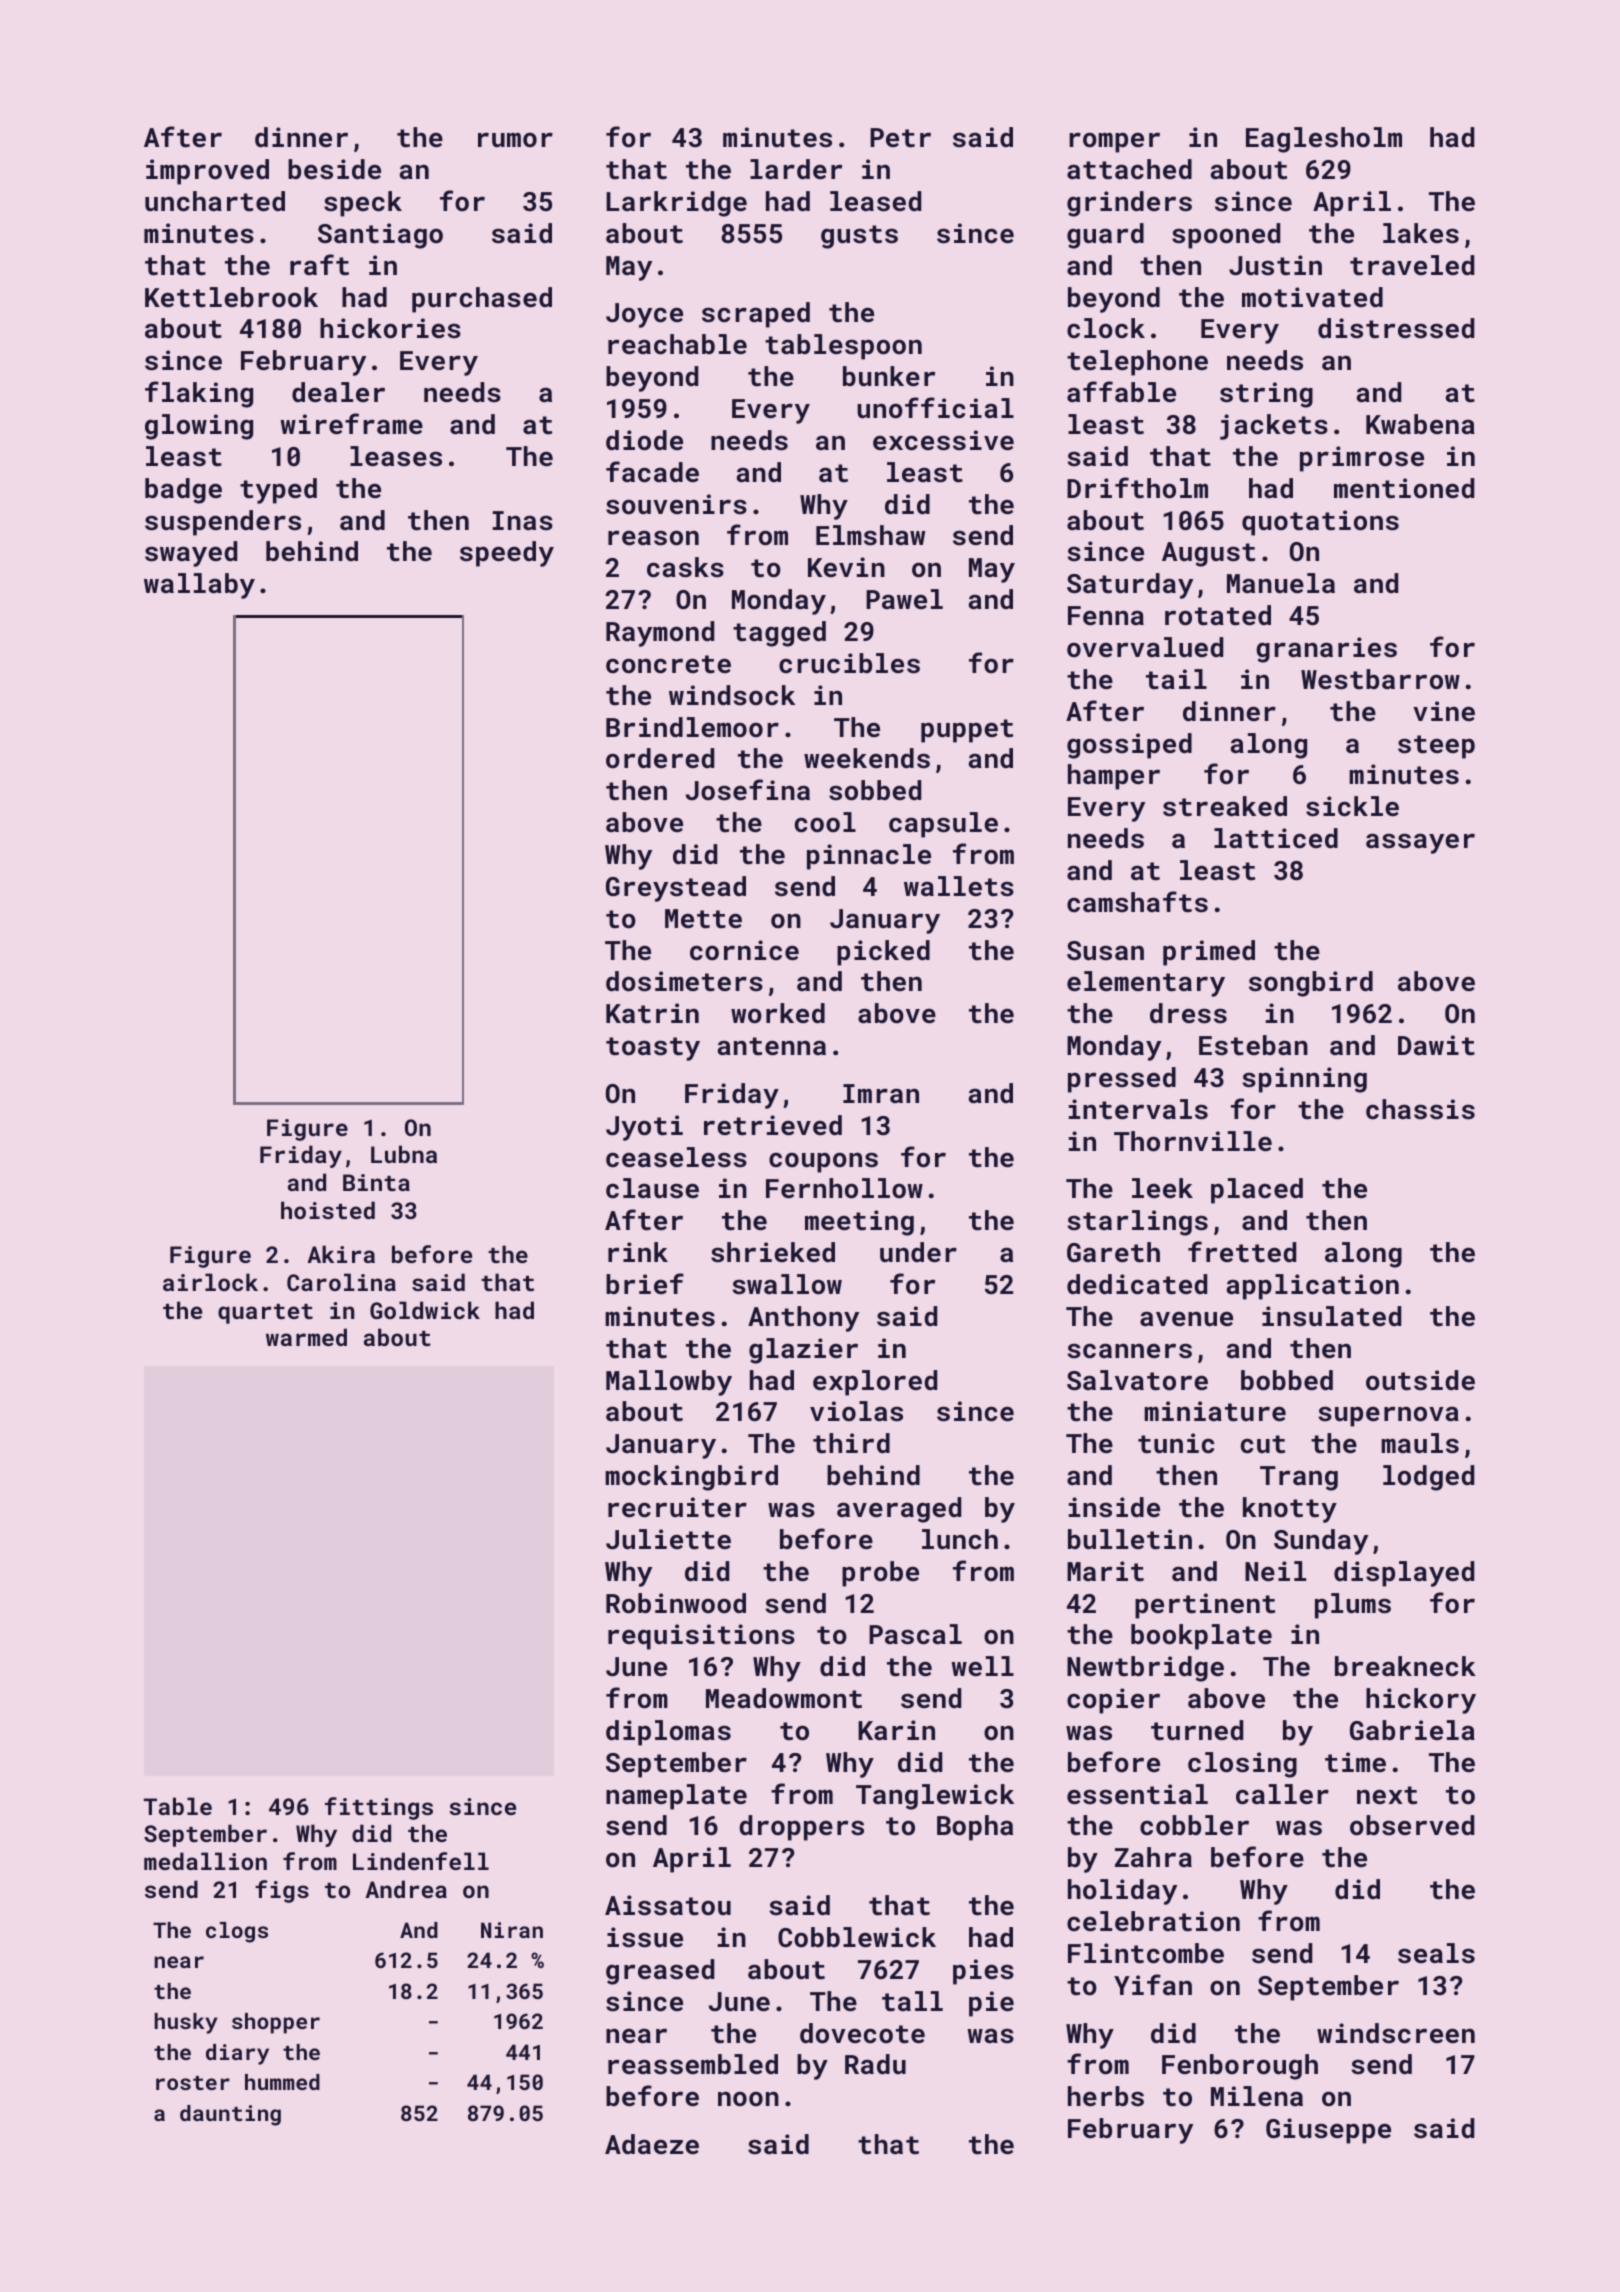  What do you see at coordinates (1436, 1953) in the screenshot?
I see `seals` at bounding box center [1436, 1953].
